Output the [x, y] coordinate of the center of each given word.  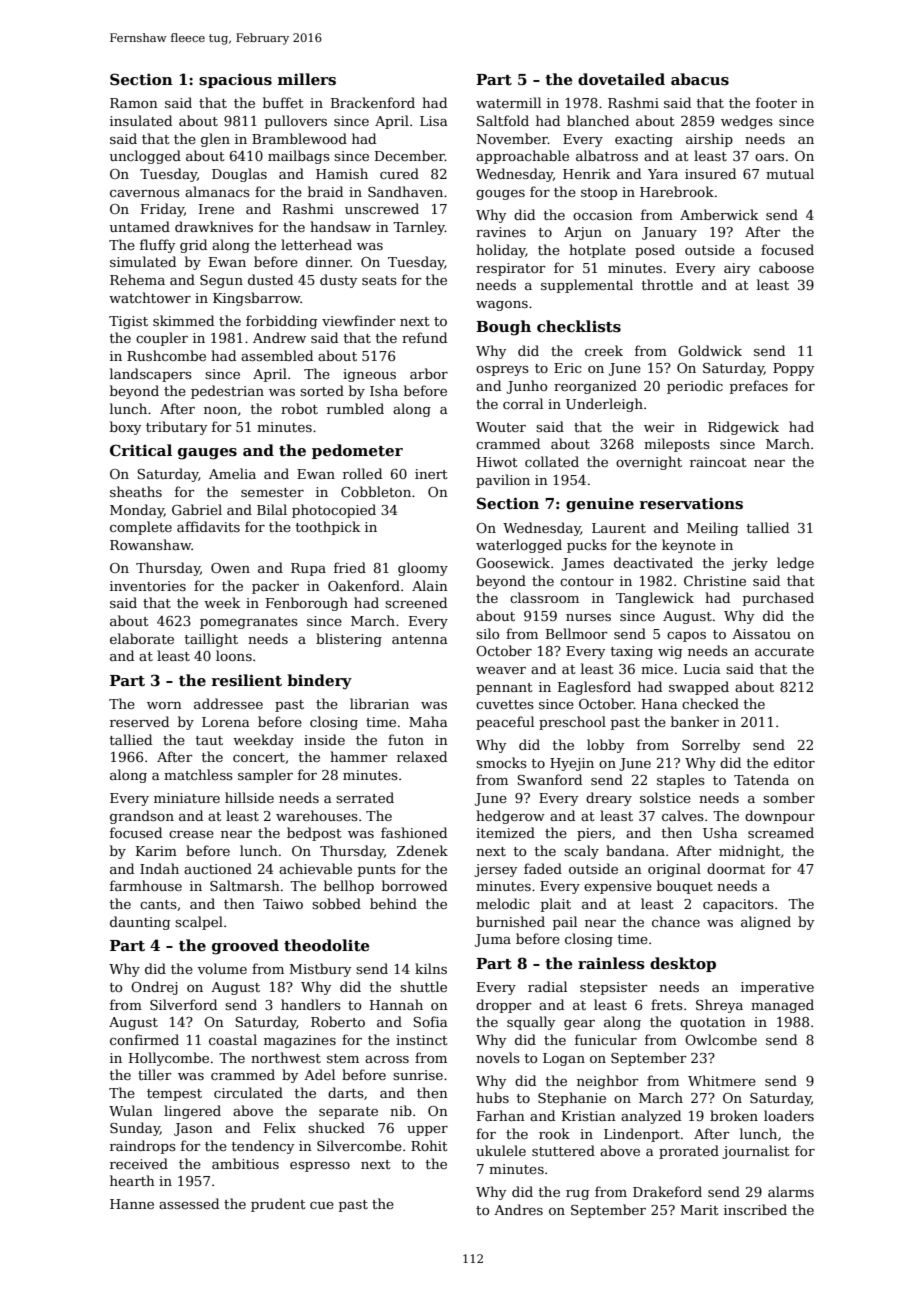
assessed [189, 1203]
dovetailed [621, 79]
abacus [700, 79]
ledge [795, 564]
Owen [230, 568]
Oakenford [364, 585]
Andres [518, 1209]
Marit [700, 1210]
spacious [235, 81]
